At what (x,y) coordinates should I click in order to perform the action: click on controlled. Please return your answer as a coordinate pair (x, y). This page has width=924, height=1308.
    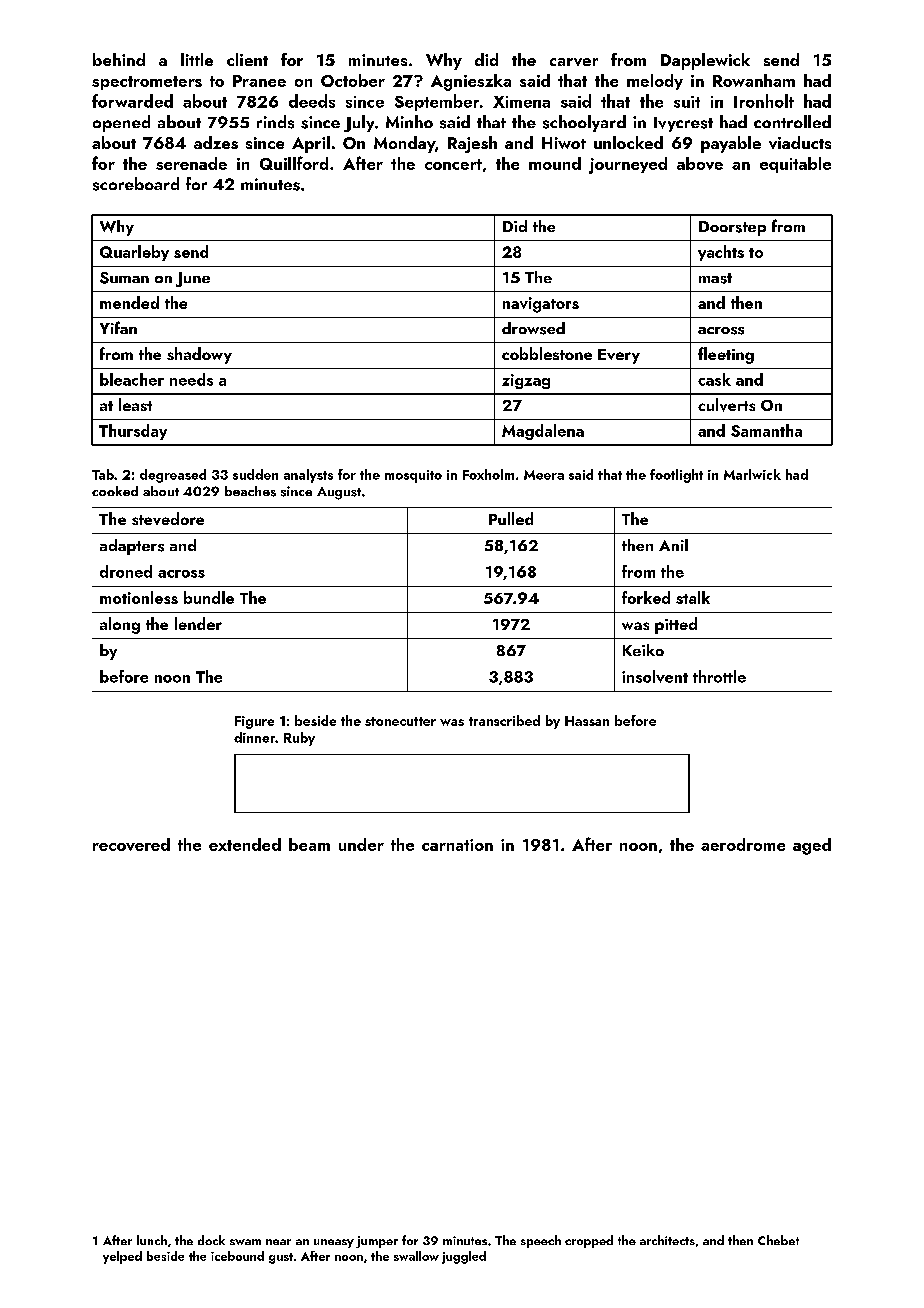
    Looking at the image, I should click on (792, 121).
